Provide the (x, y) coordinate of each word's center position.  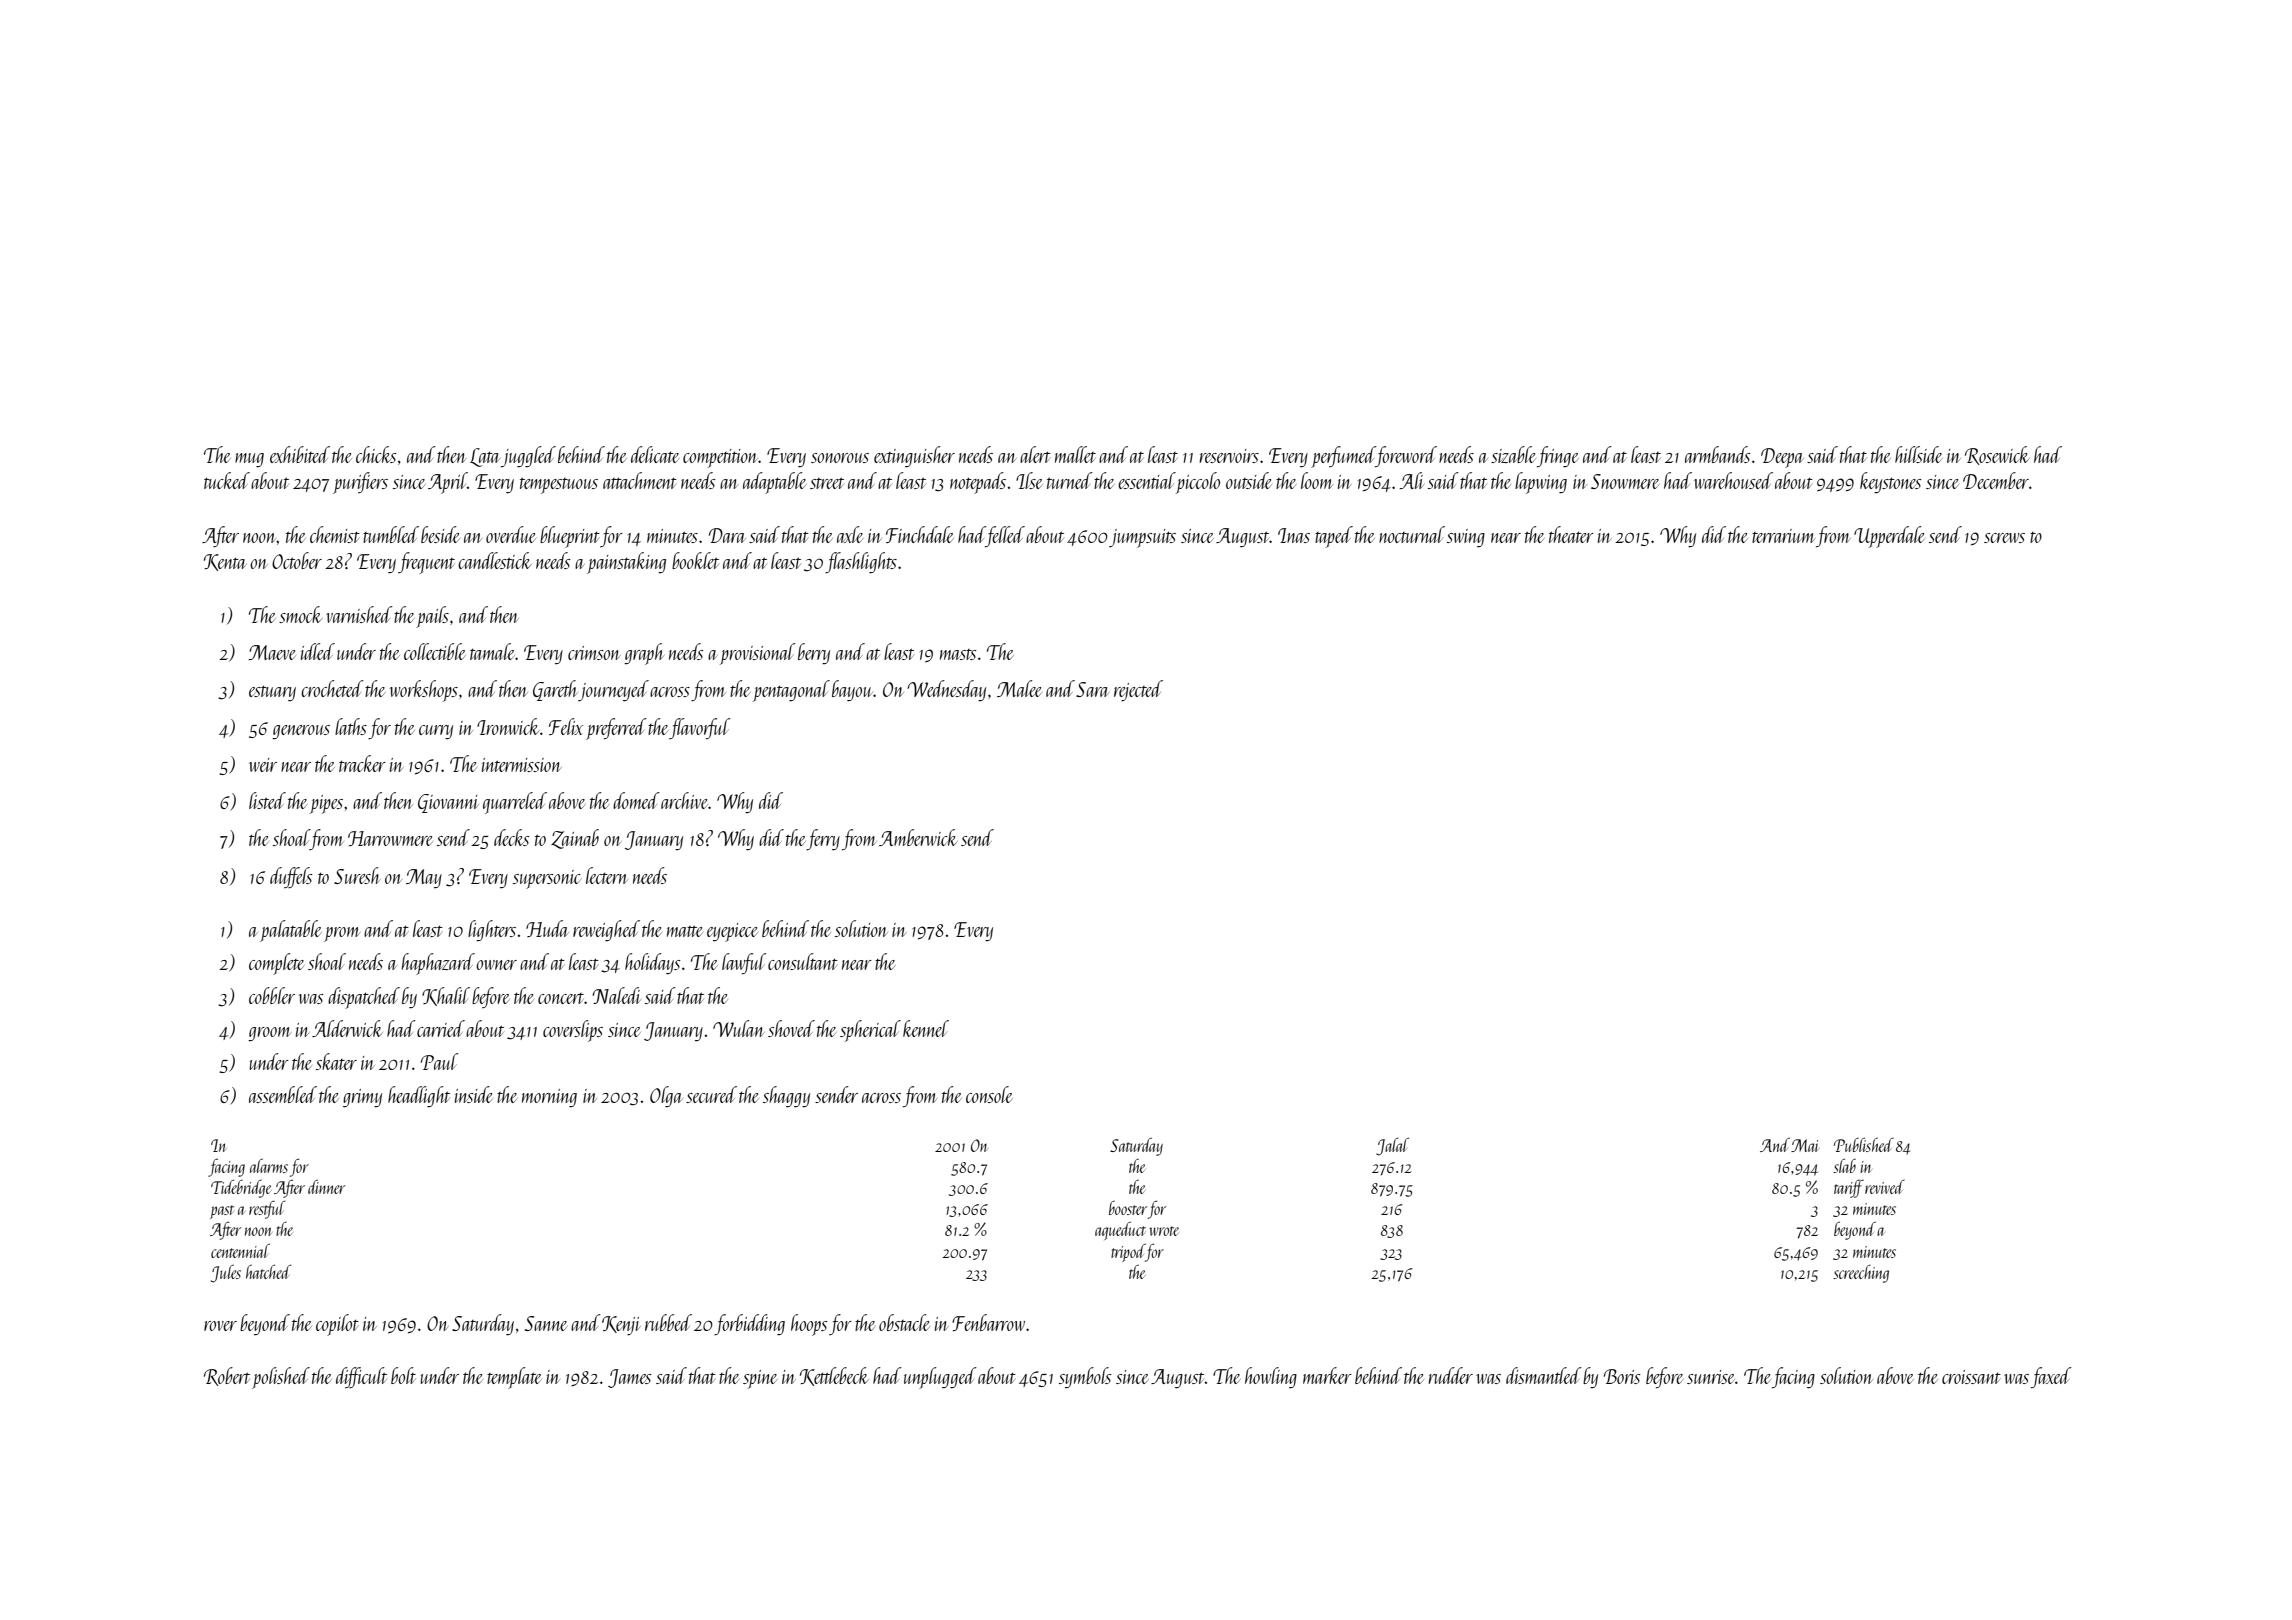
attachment (640, 480)
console (989, 1094)
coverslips (573, 1031)
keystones (1891, 482)
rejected (1138, 690)
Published (1864, 1144)
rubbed (668, 1322)
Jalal (1392, 1146)
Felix (566, 726)
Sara (1092, 689)
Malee (1019, 688)
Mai (1805, 1145)
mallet (1075, 454)
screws (2004, 538)
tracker (362, 763)
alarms (269, 1166)
